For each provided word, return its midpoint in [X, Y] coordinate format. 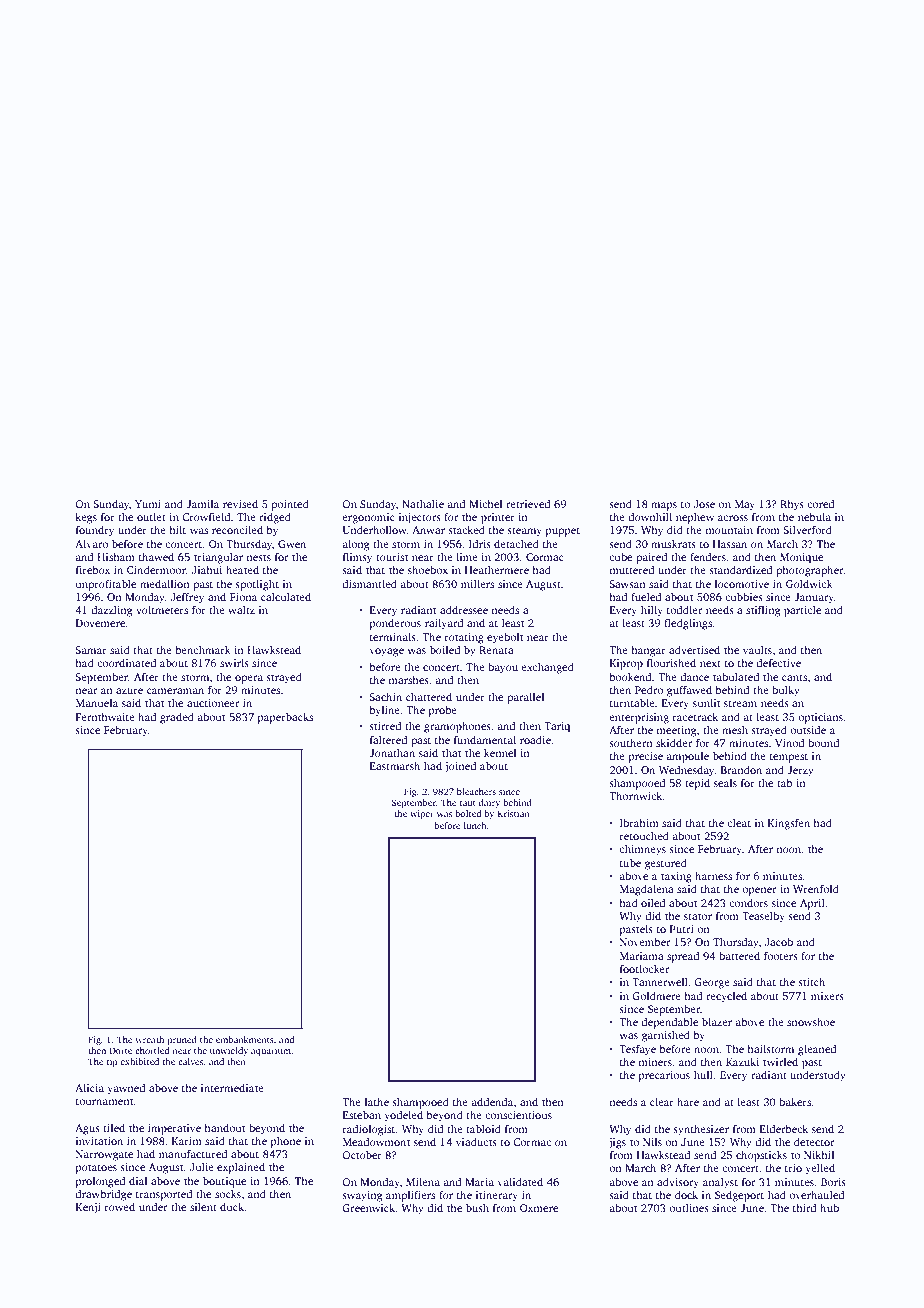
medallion [165, 583]
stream [740, 703]
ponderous [395, 624]
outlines [689, 1207]
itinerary [497, 1196]
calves [190, 1061]
